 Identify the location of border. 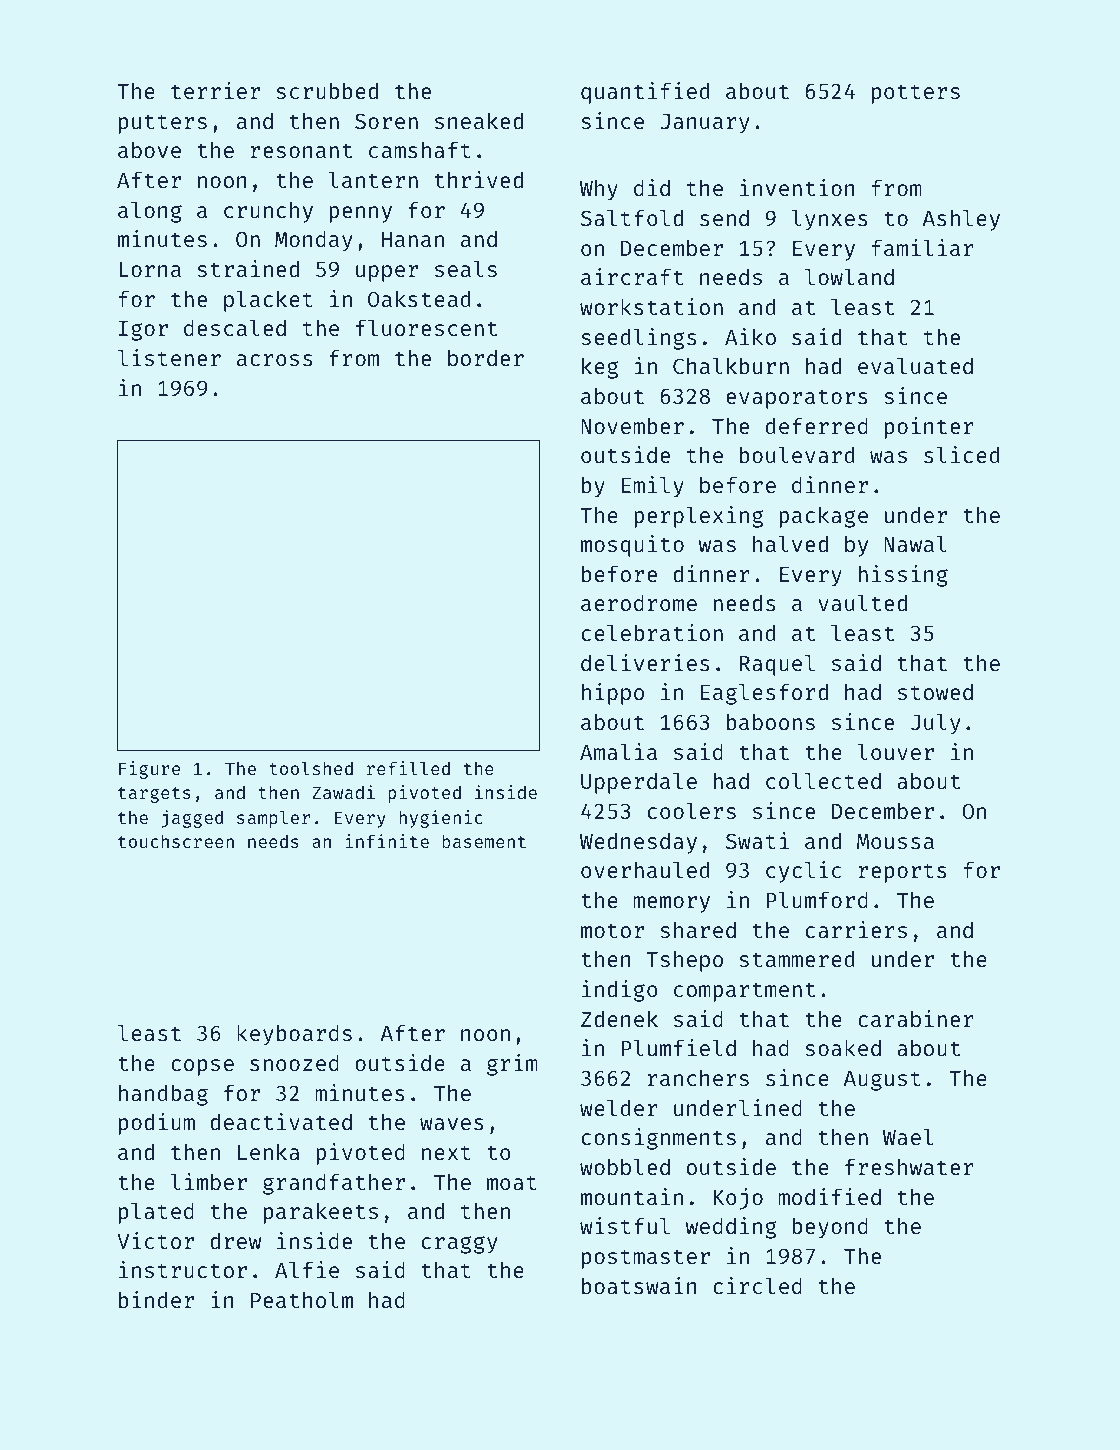
(486, 357).
